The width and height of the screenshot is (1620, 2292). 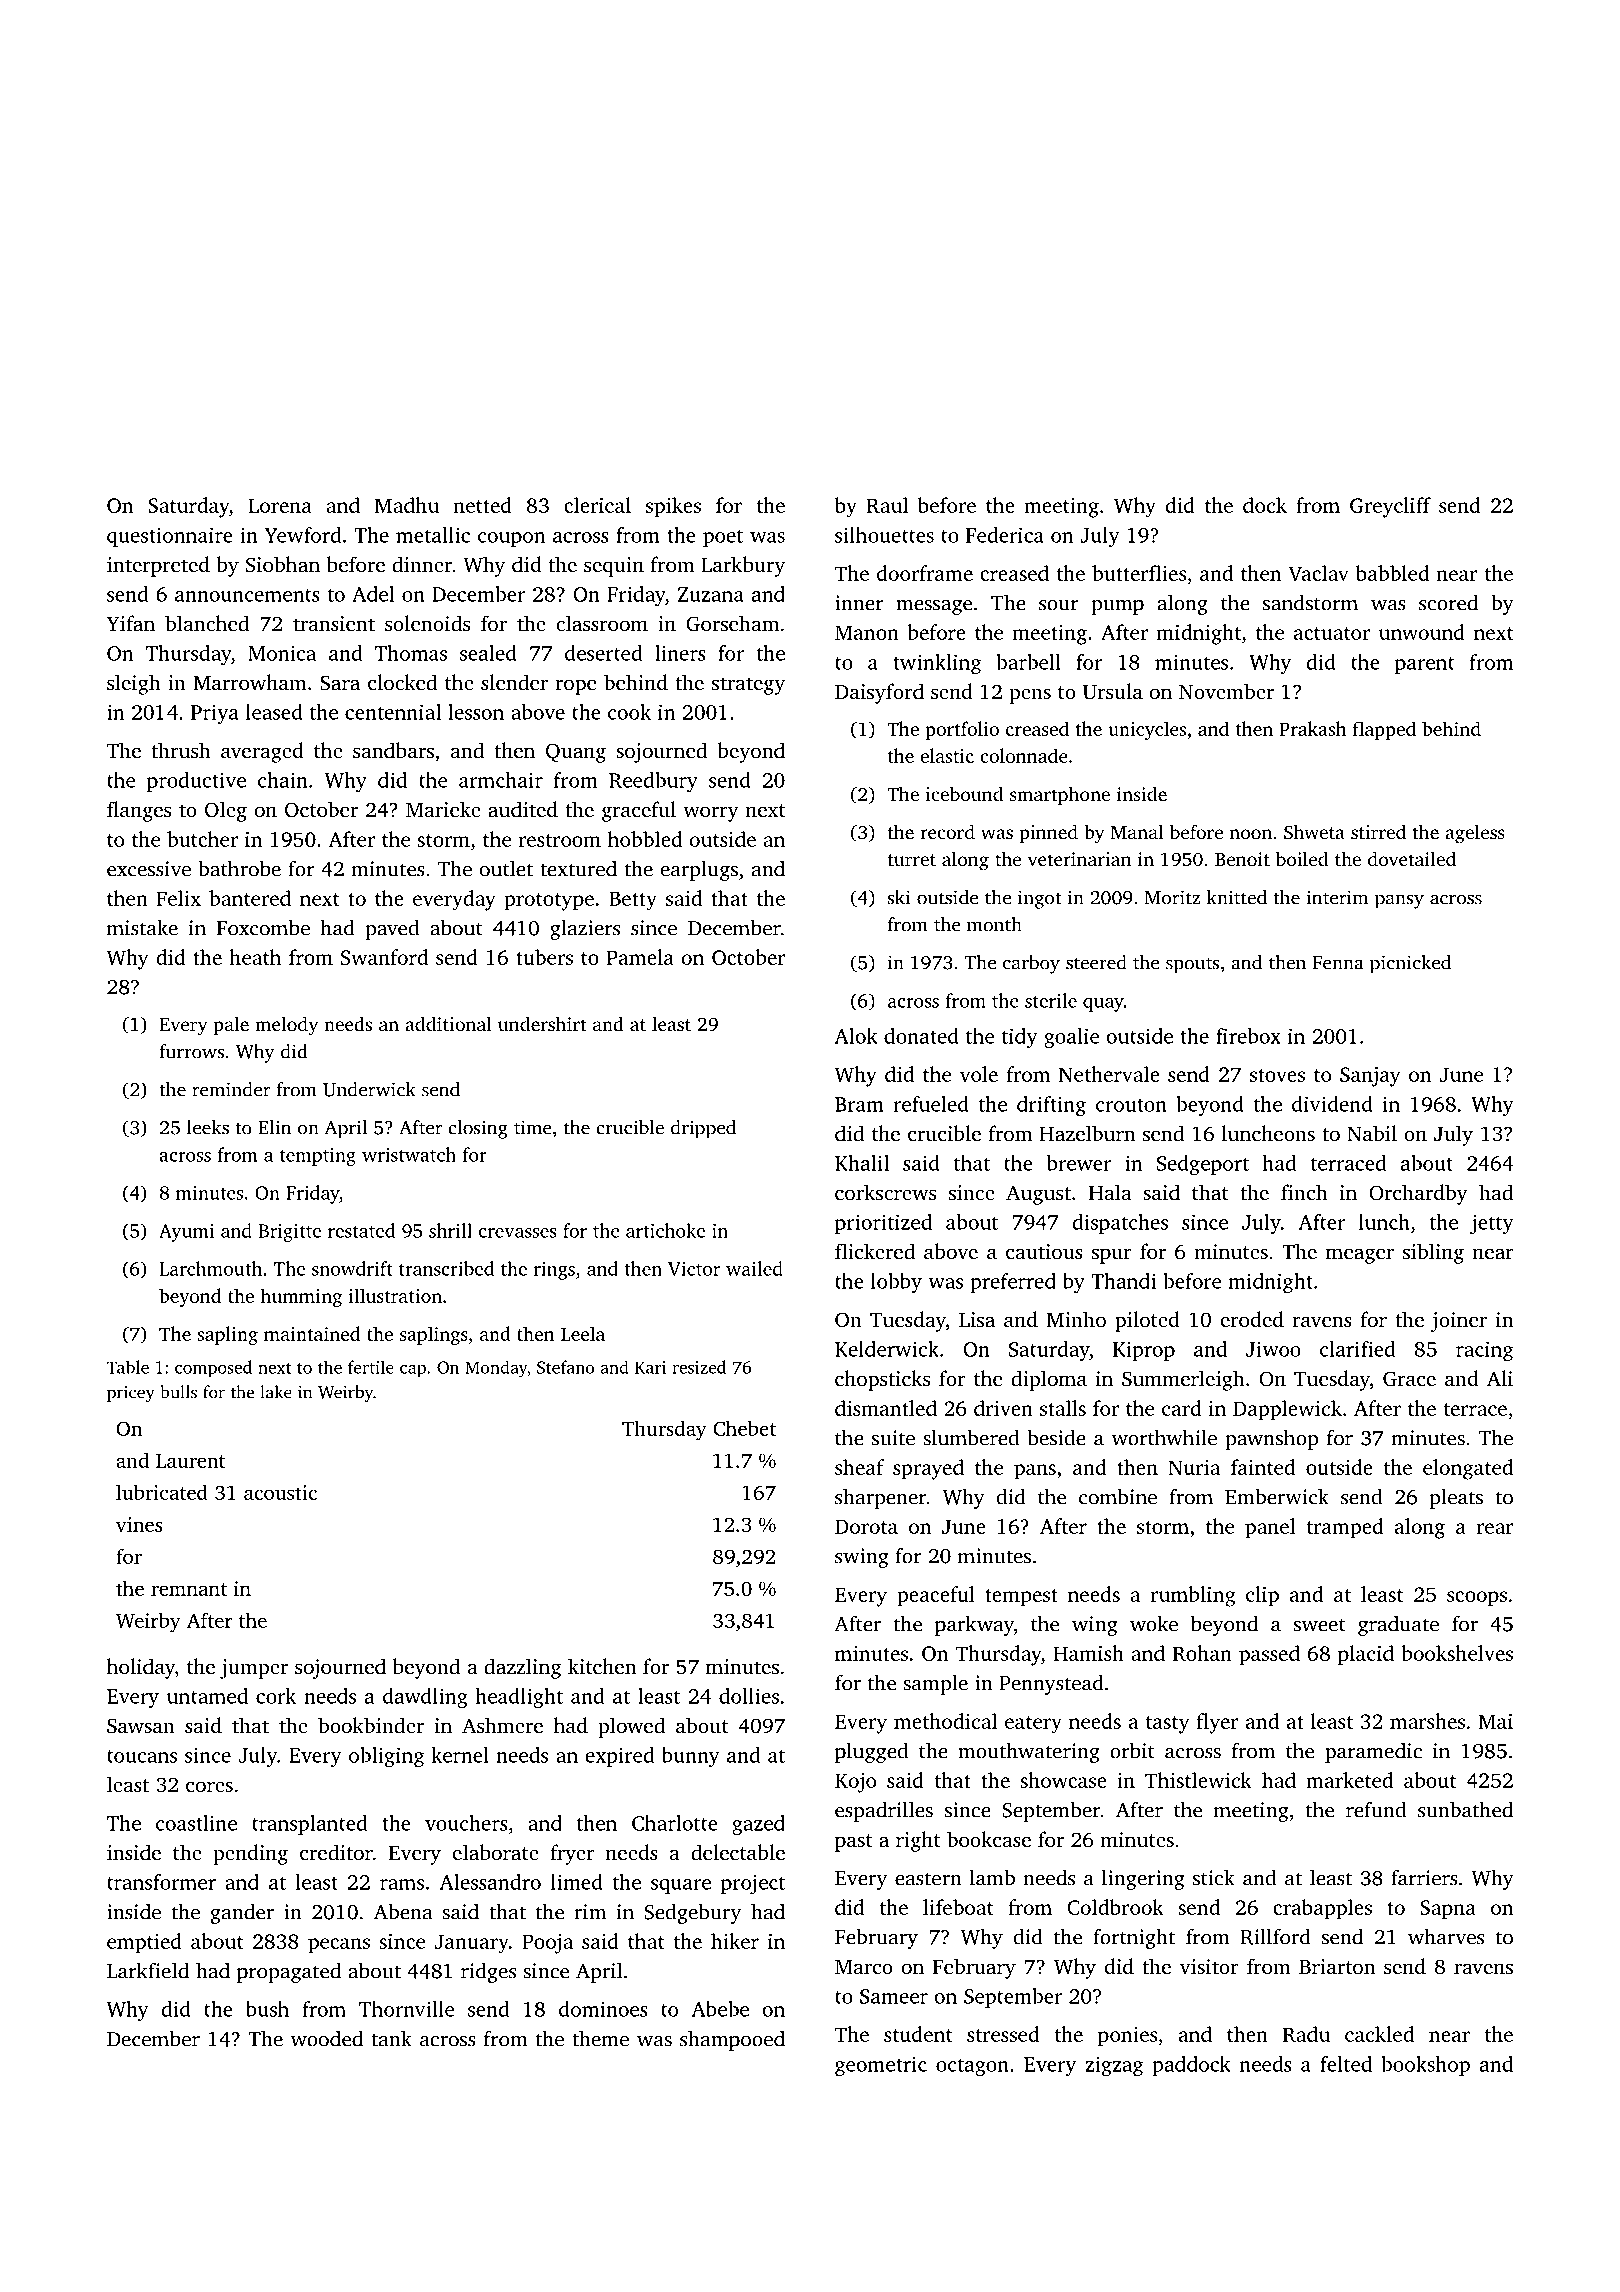 I want to click on Reedbury, so click(x=653, y=782).
